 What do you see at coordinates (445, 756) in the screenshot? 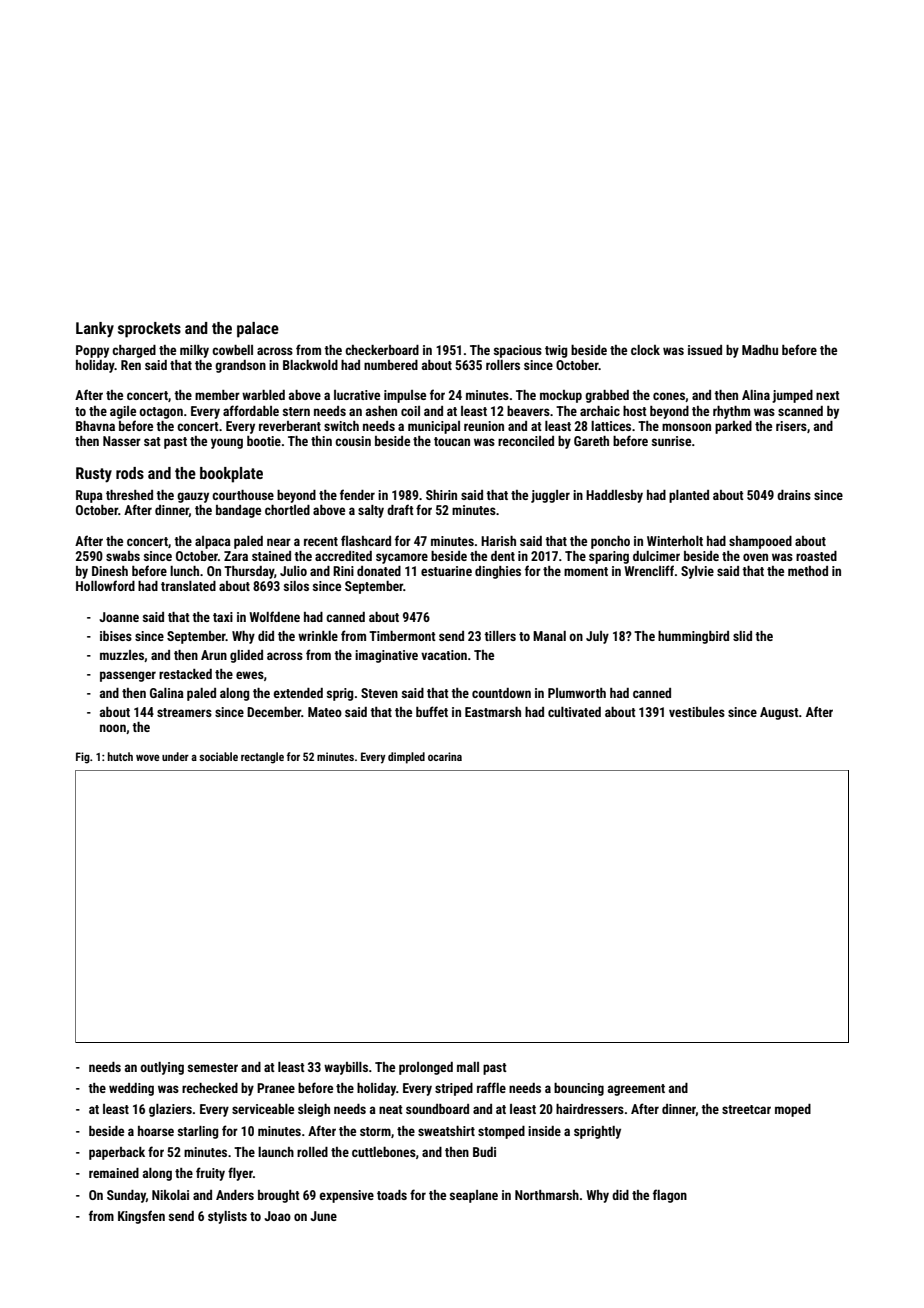
I see `ocarina` at bounding box center [445, 756].
